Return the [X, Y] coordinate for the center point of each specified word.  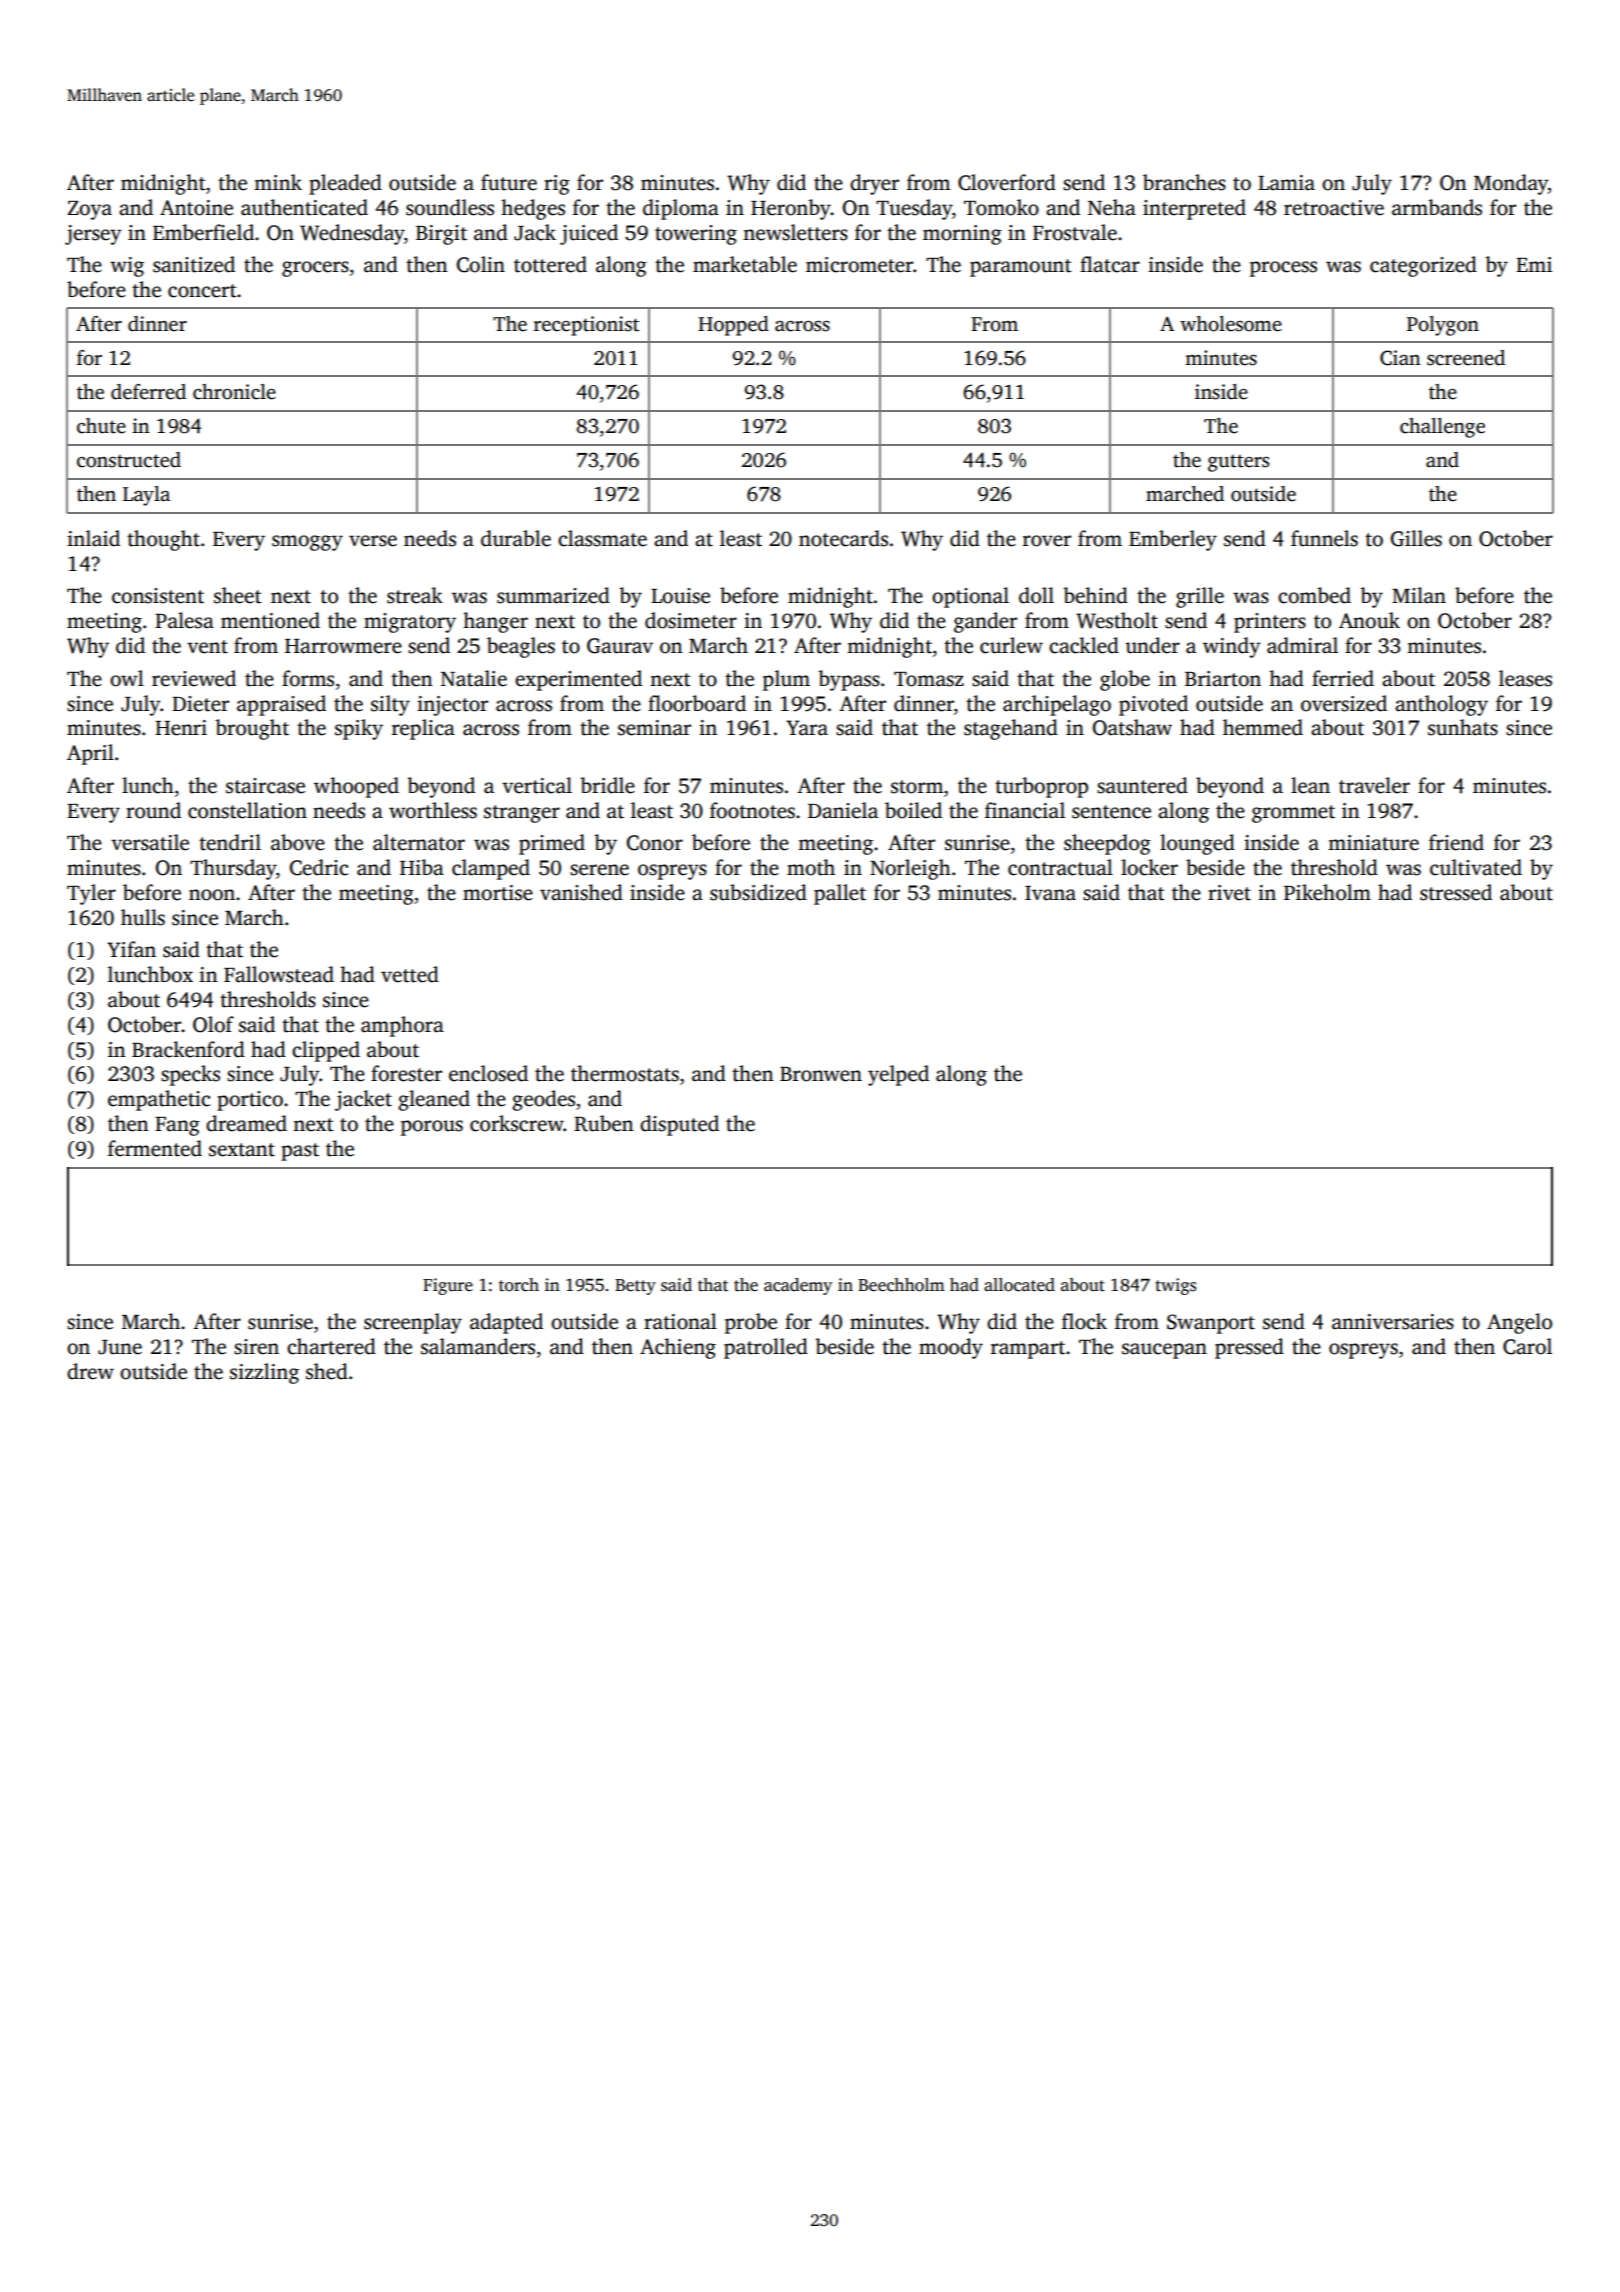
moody [951, 1348]
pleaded [345, 184]
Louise [680, 596]
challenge [1442, 428]
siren [256, 1347]
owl [127, 678]
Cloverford [1007, 182]
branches [1184, 182]
